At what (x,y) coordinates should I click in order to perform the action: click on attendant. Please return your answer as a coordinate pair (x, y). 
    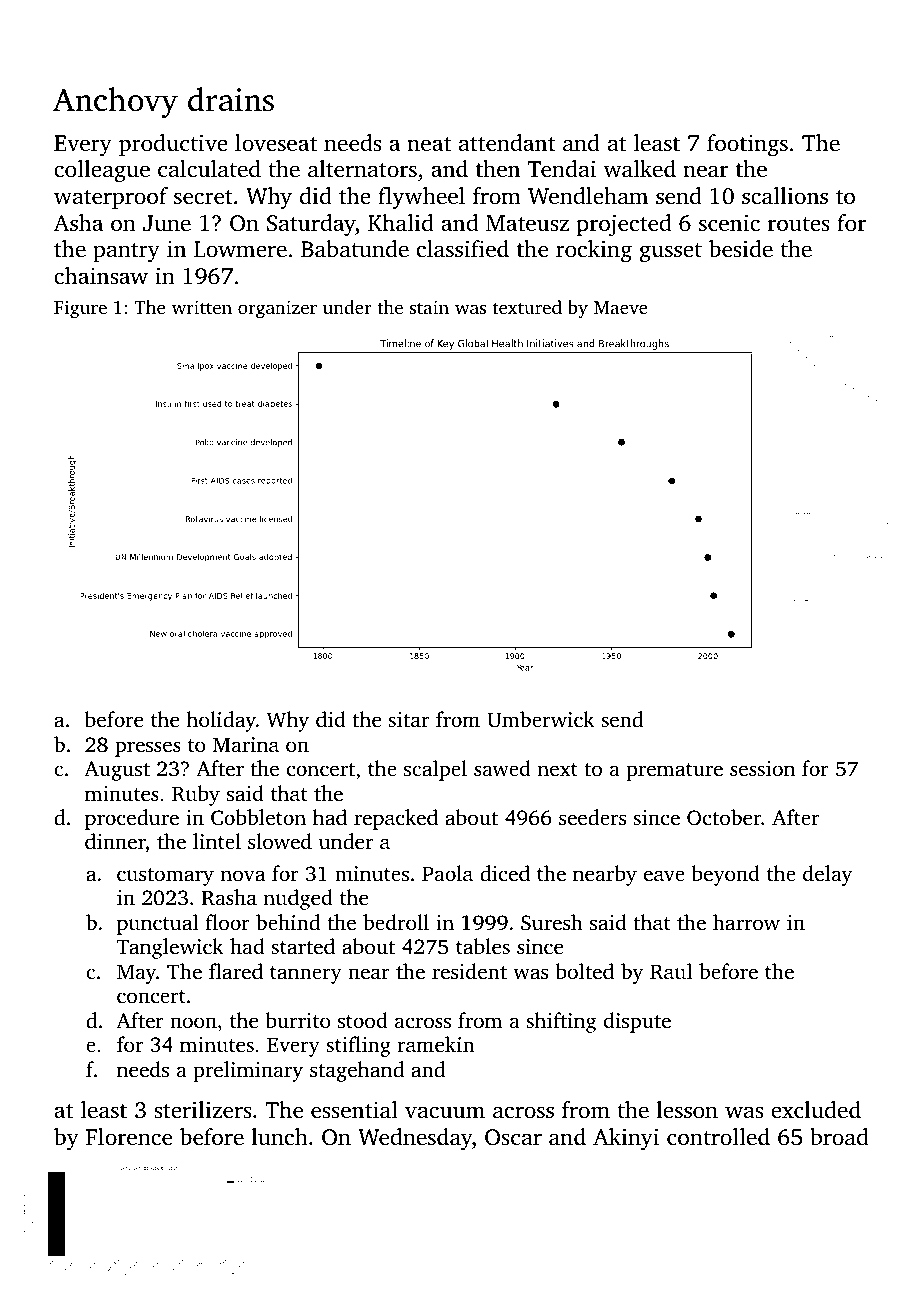
    Looking at the image, I should click on (507, 143).
